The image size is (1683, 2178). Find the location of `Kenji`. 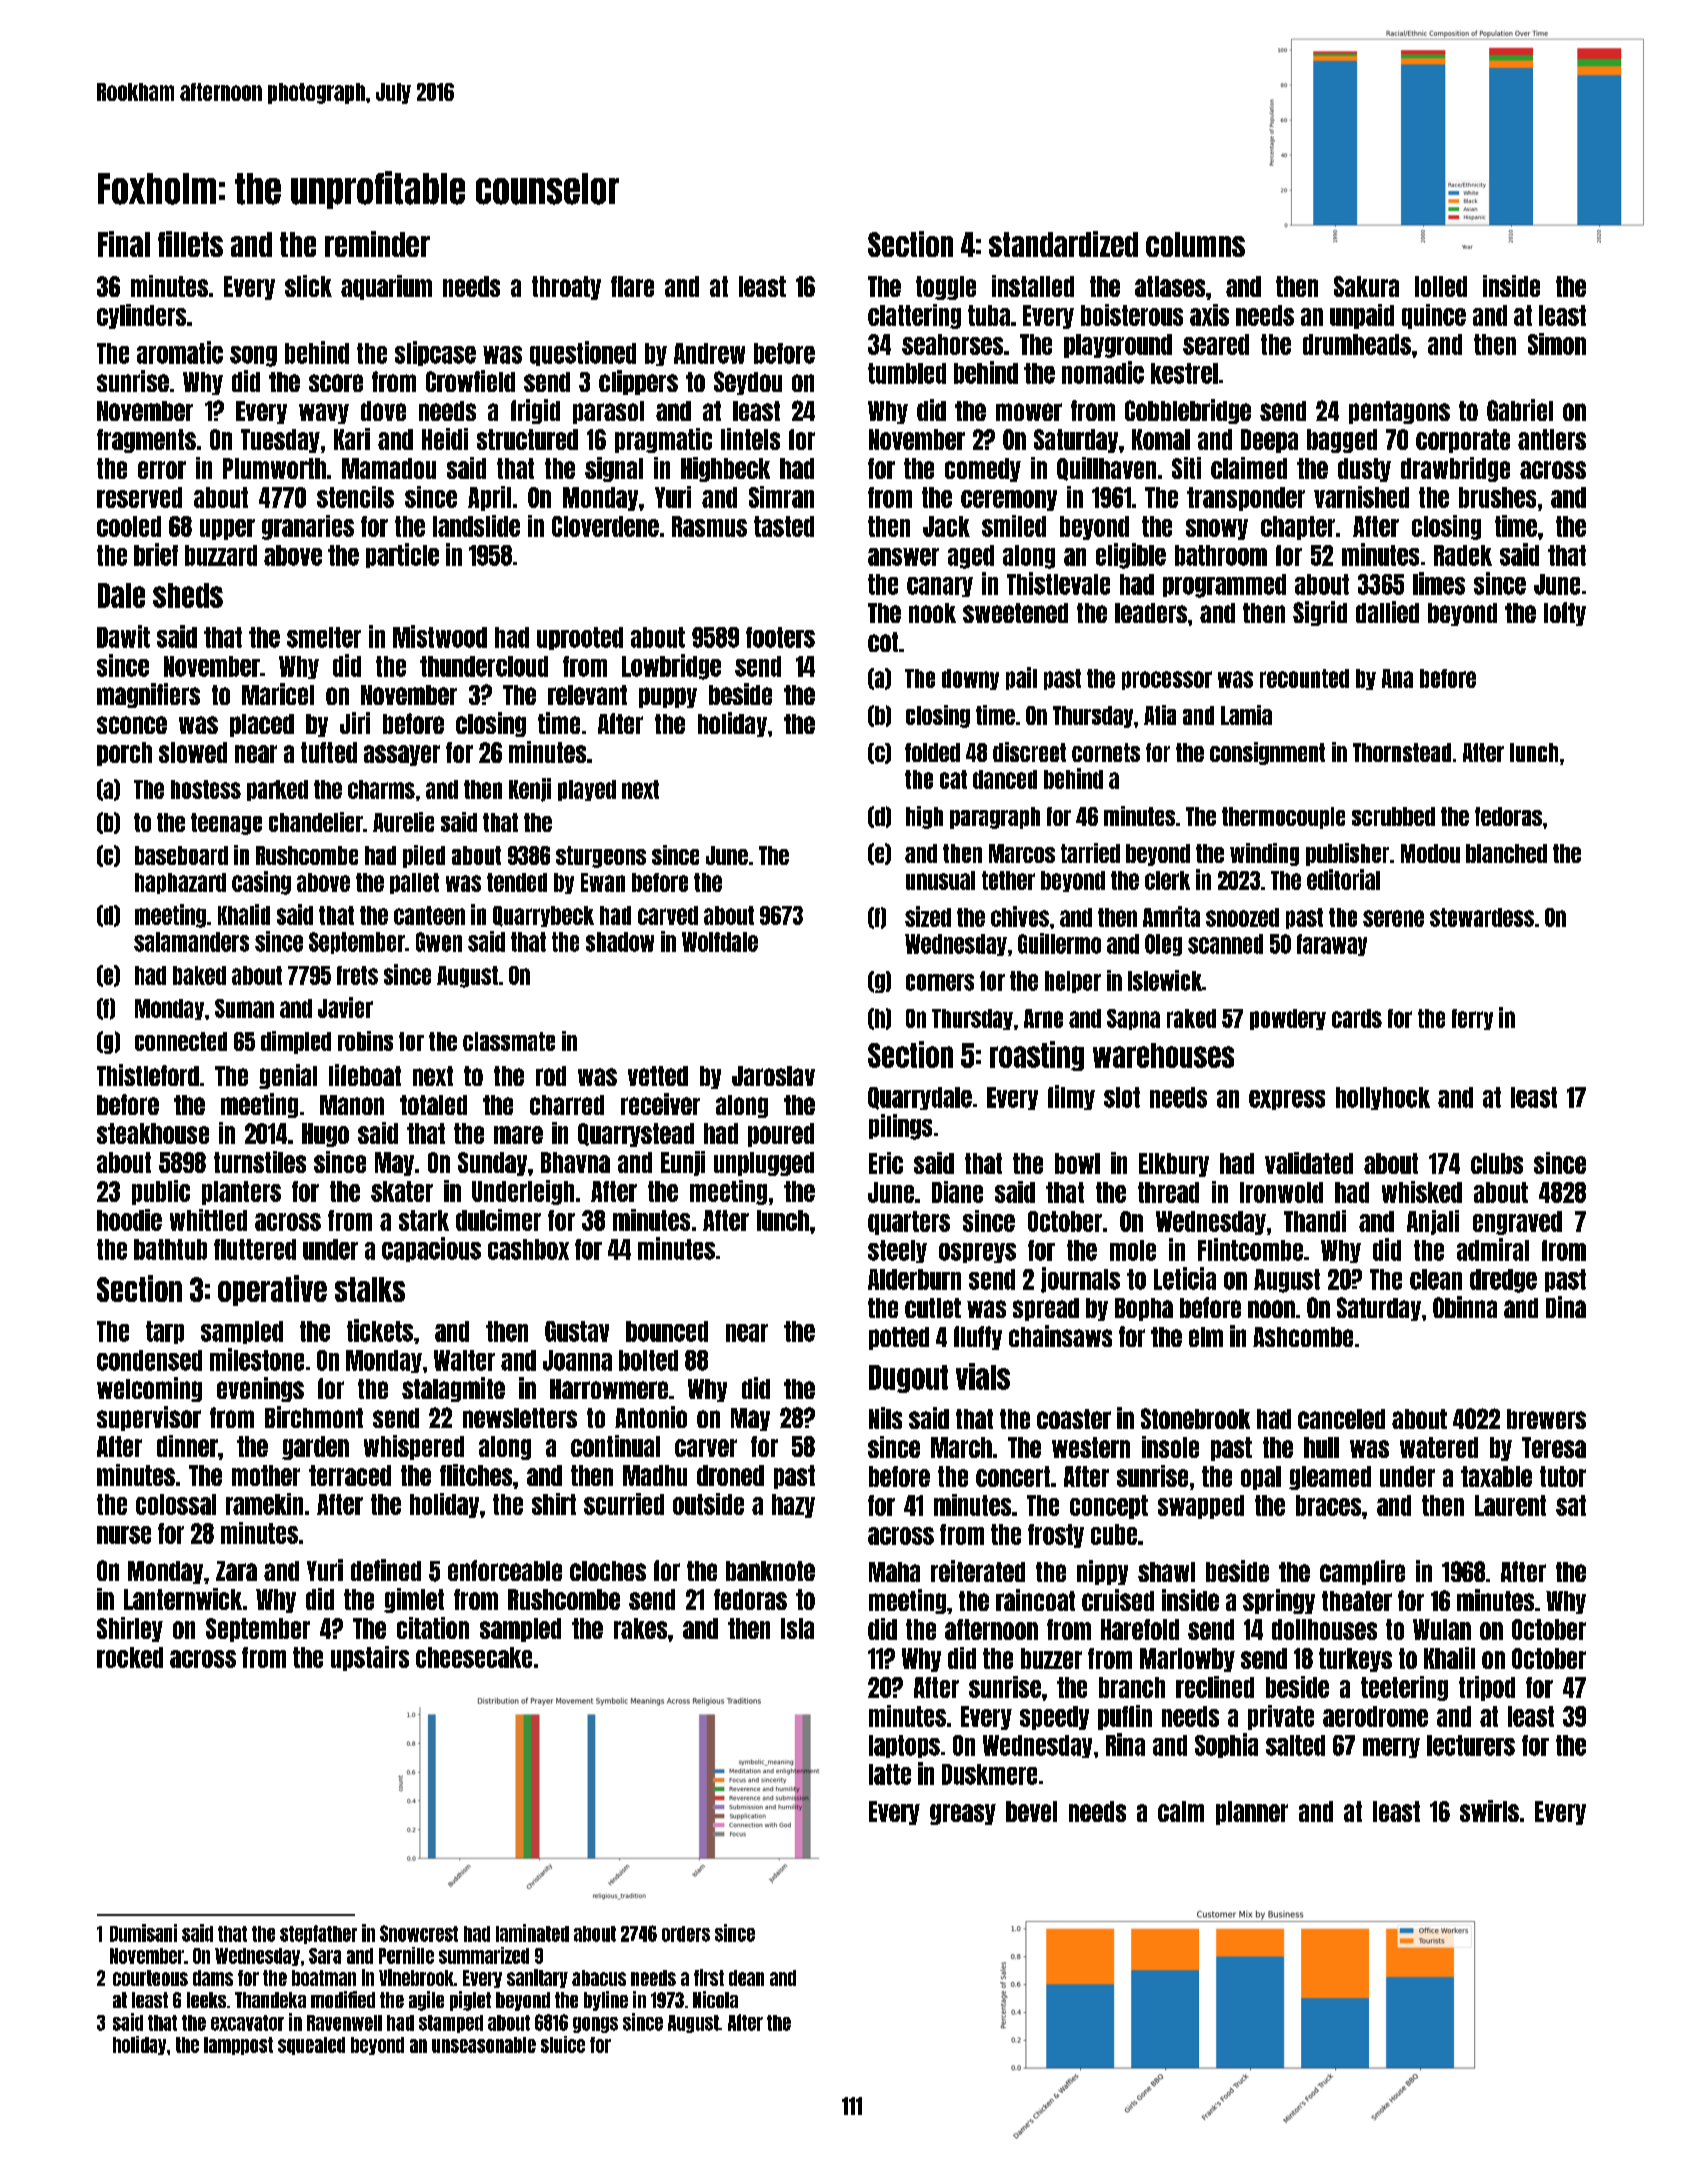

Kenji is located at coordinates (530, 790).
